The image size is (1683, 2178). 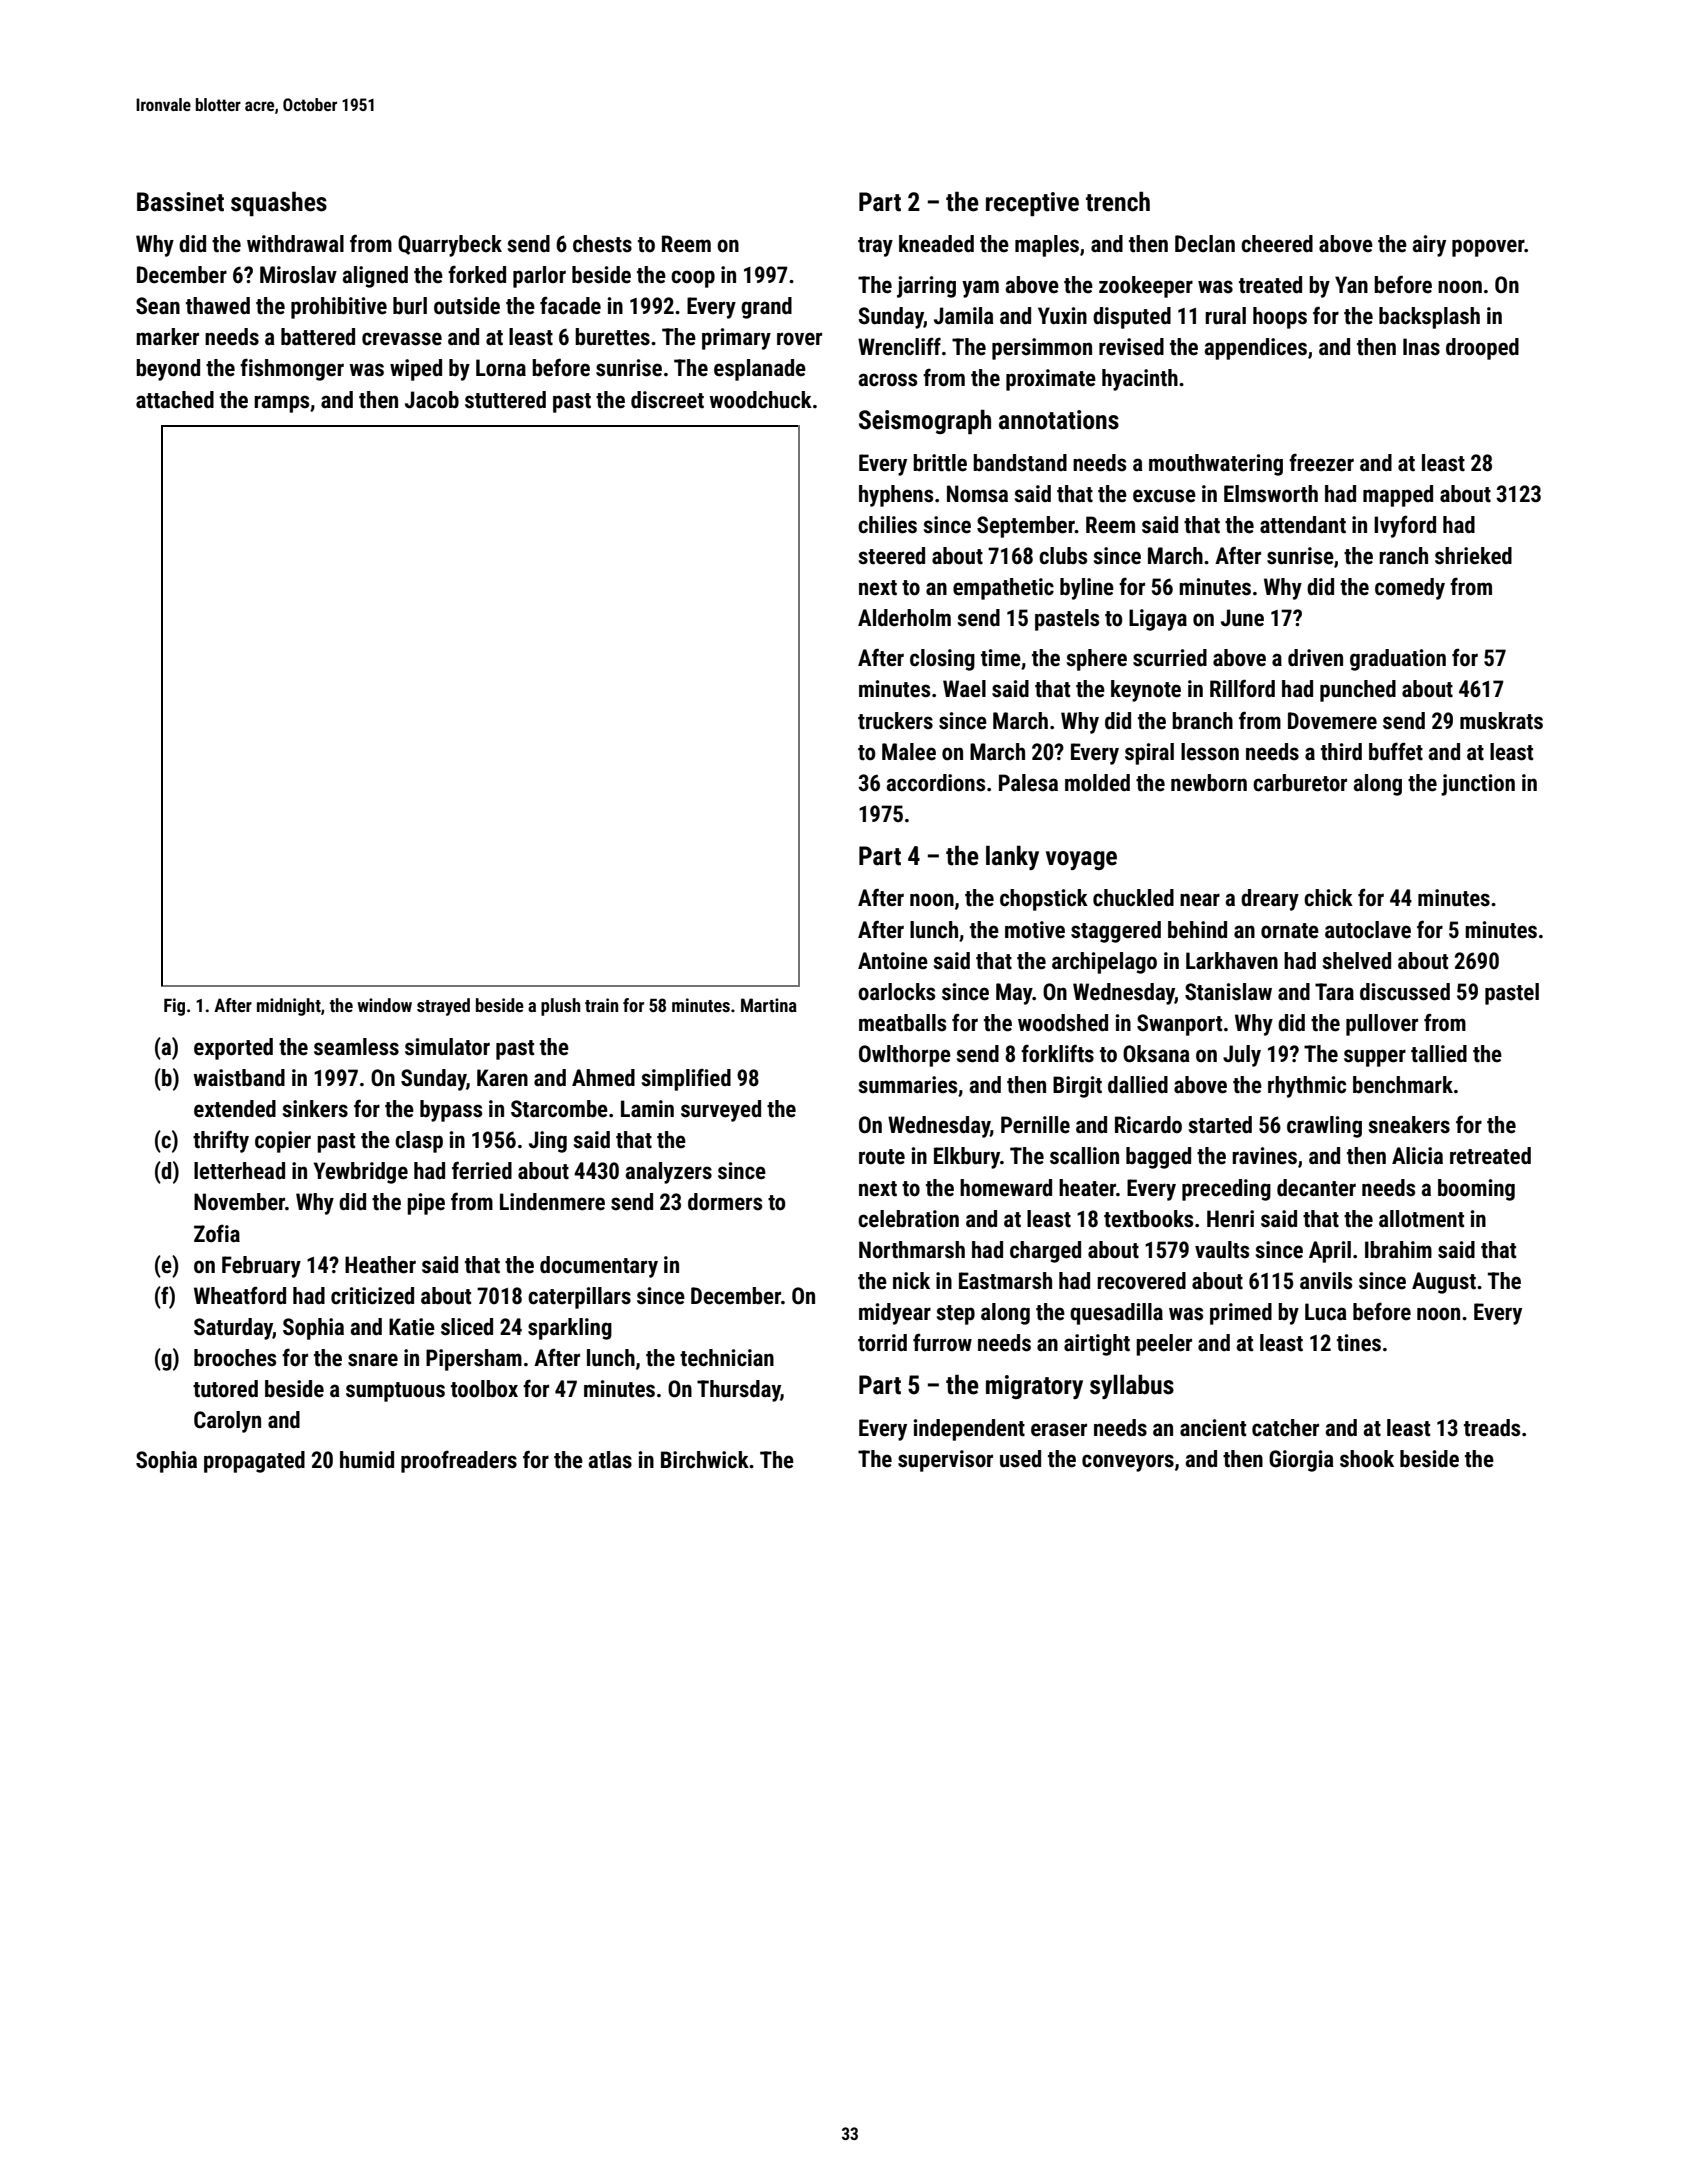 What do you see at coordinates (239, 1171) in the screenshot?
I see `letterhead` at bounding box center [239, 1171].
